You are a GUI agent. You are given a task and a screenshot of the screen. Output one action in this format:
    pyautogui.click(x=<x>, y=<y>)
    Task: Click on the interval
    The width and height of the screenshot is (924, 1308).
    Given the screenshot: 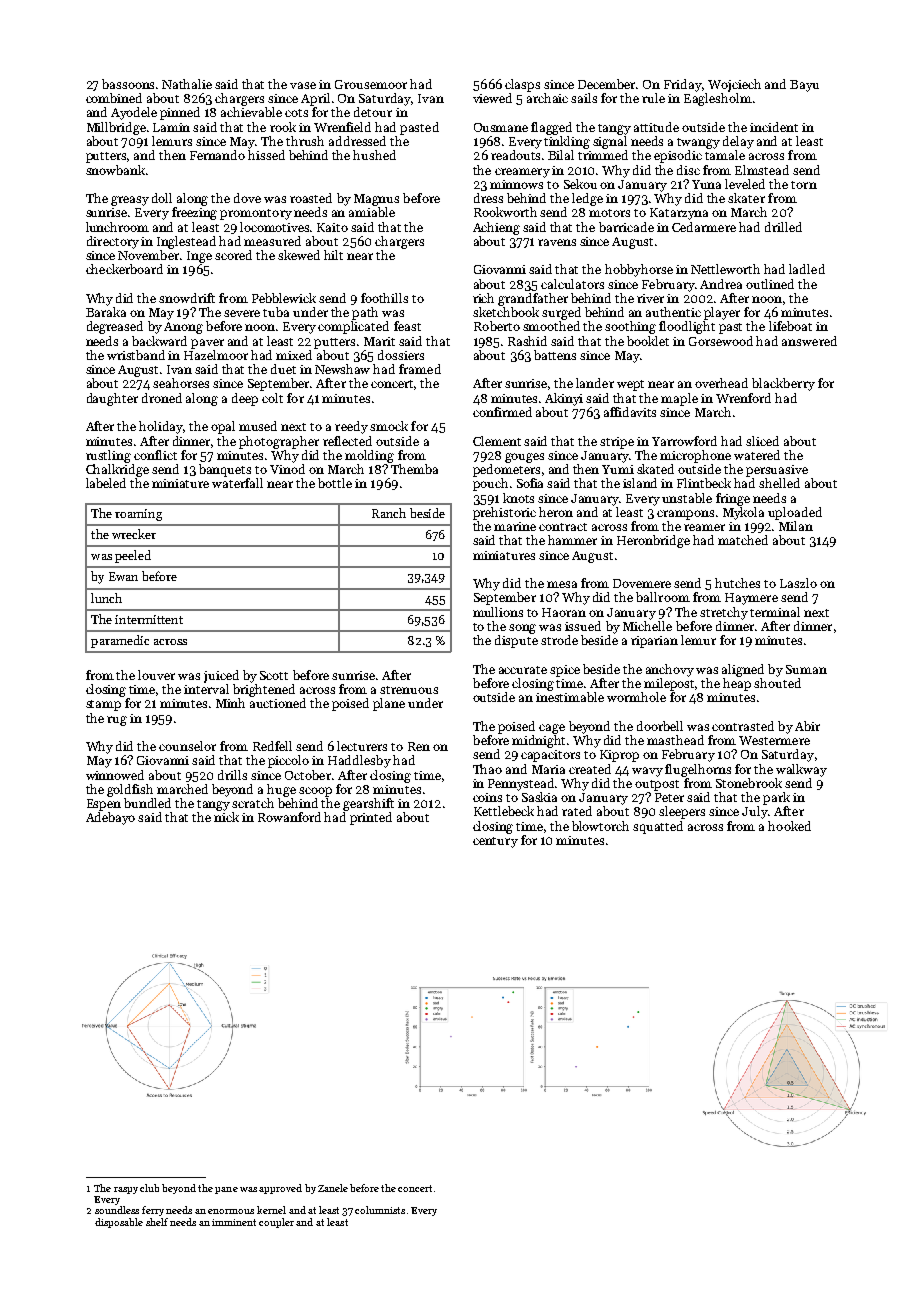 What is the action you would take?
    pyautogui.click(x=206, y=689)
